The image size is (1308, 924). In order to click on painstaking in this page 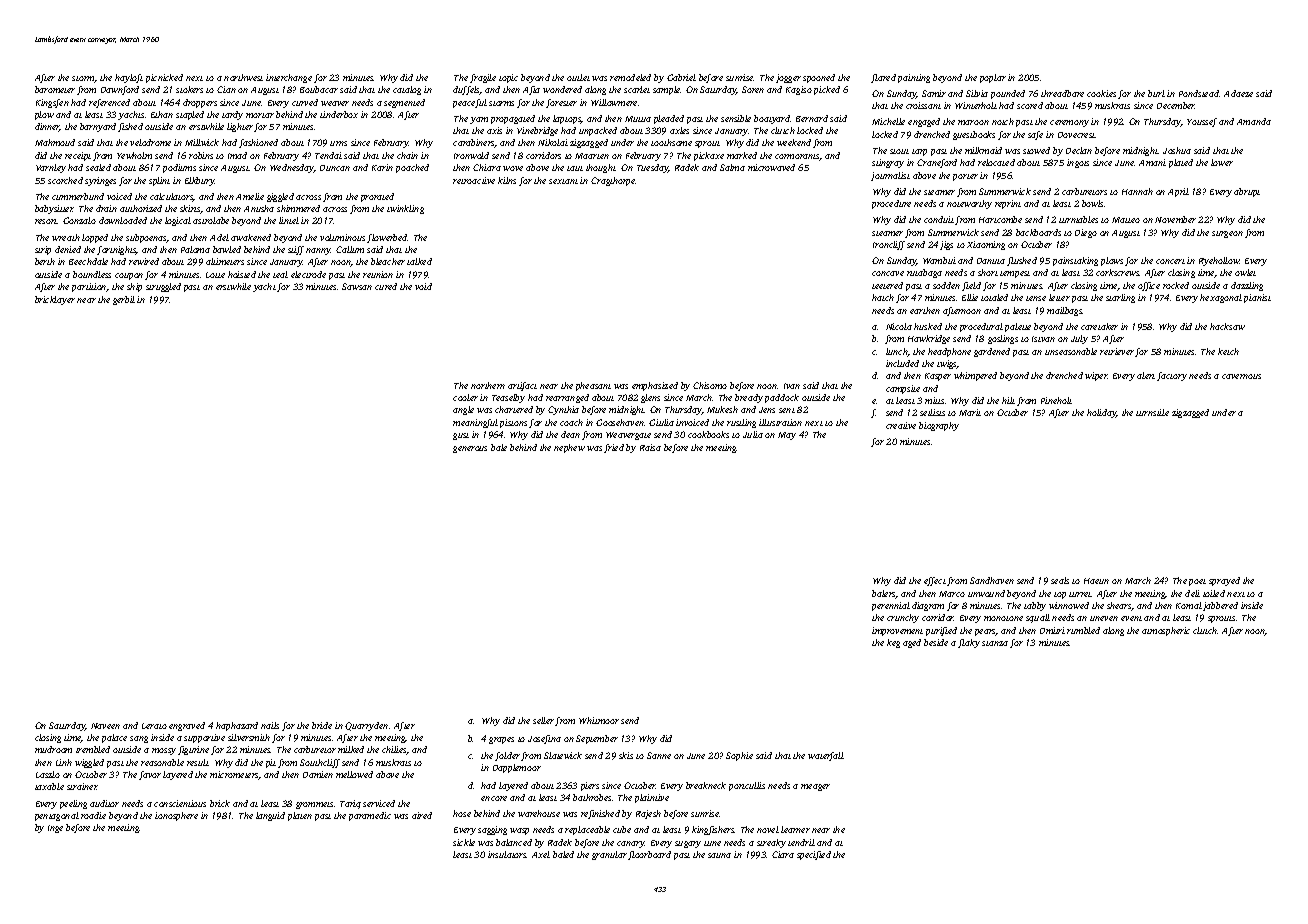, I will do `click(1075, 261)`.
